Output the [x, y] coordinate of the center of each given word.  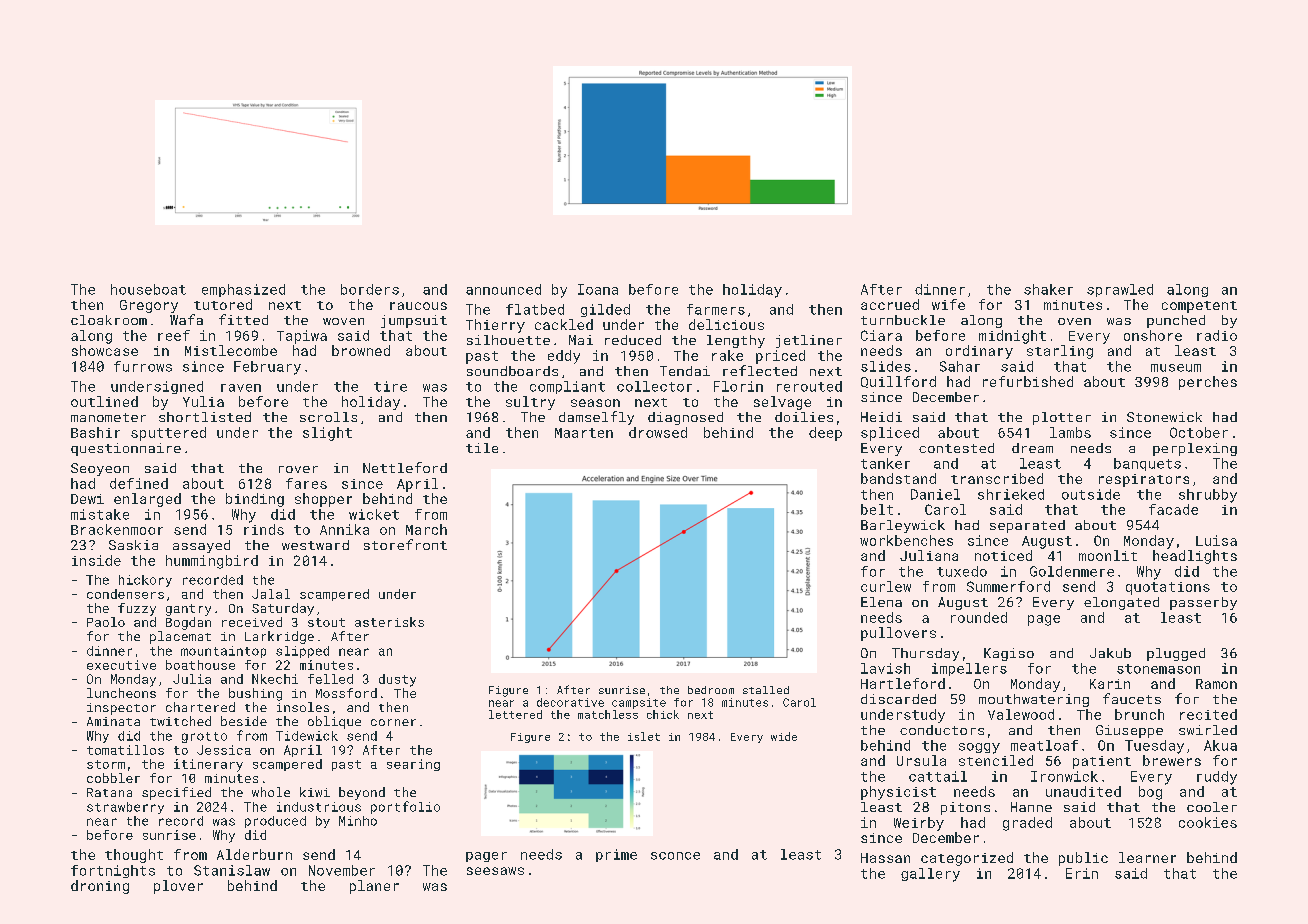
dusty [397, 680]
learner [1147, 857]
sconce [675, 856]
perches [1208, 383]
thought [134, 856]
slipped [302, 652]
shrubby [1208, 496]
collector [654, 386]
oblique [334, 722]
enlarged [147, 500]
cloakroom [109, 320]
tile [482, 448]
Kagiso [1009, 654]
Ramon [1216, 684]
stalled [766, 690]
